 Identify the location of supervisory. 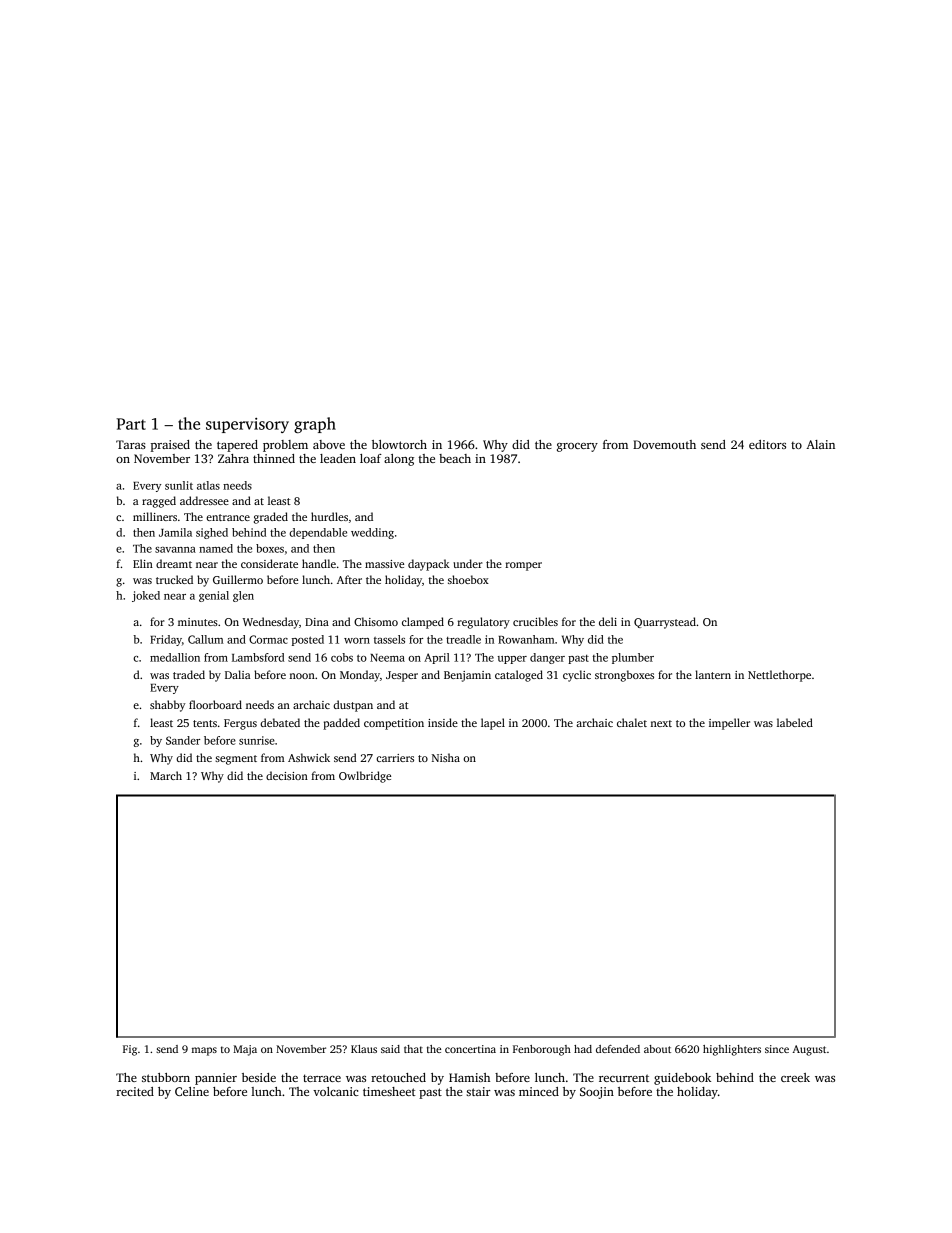
(247, 425).
